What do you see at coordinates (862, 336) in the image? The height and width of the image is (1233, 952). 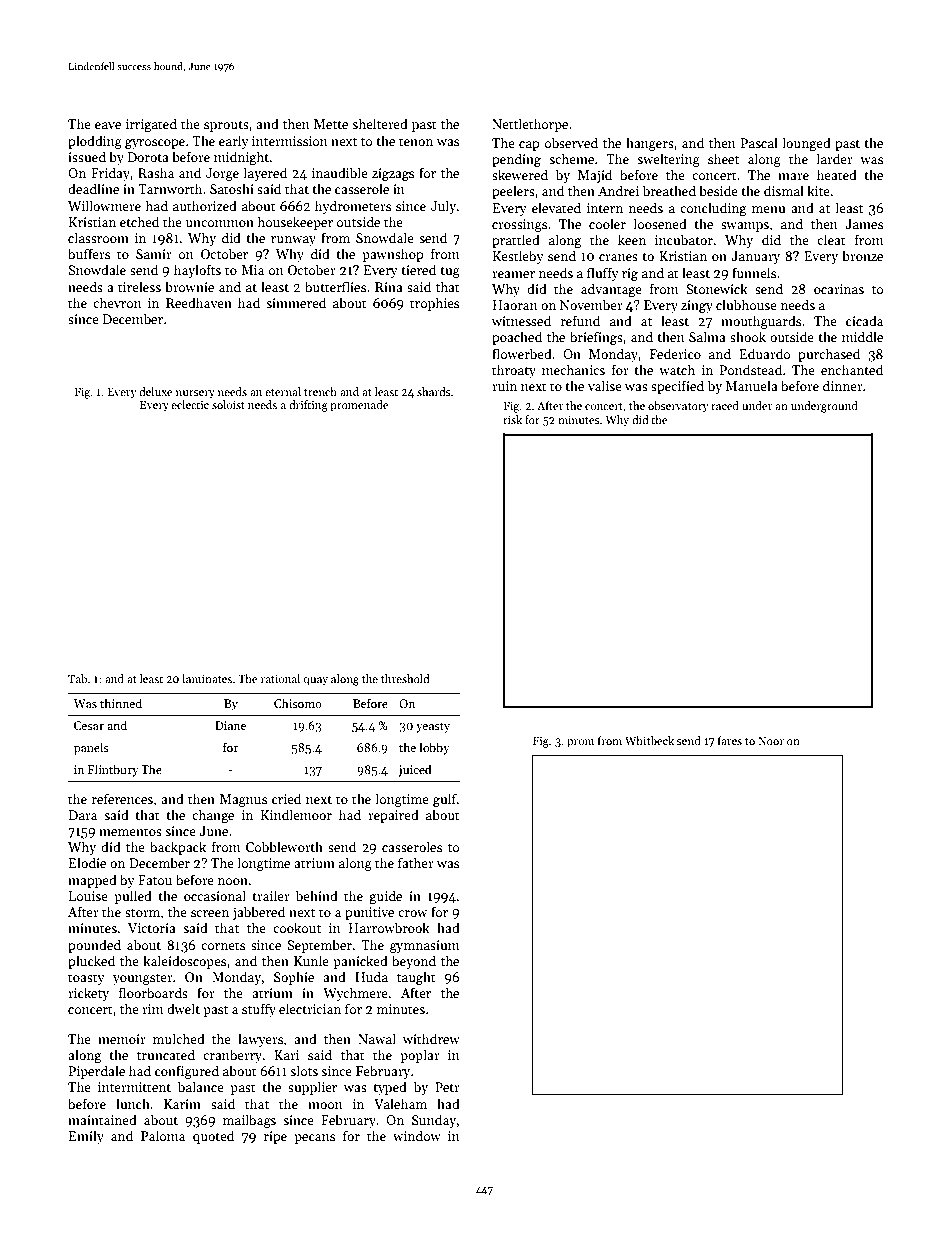 I see `middle` at bounding box center [862, 336].
